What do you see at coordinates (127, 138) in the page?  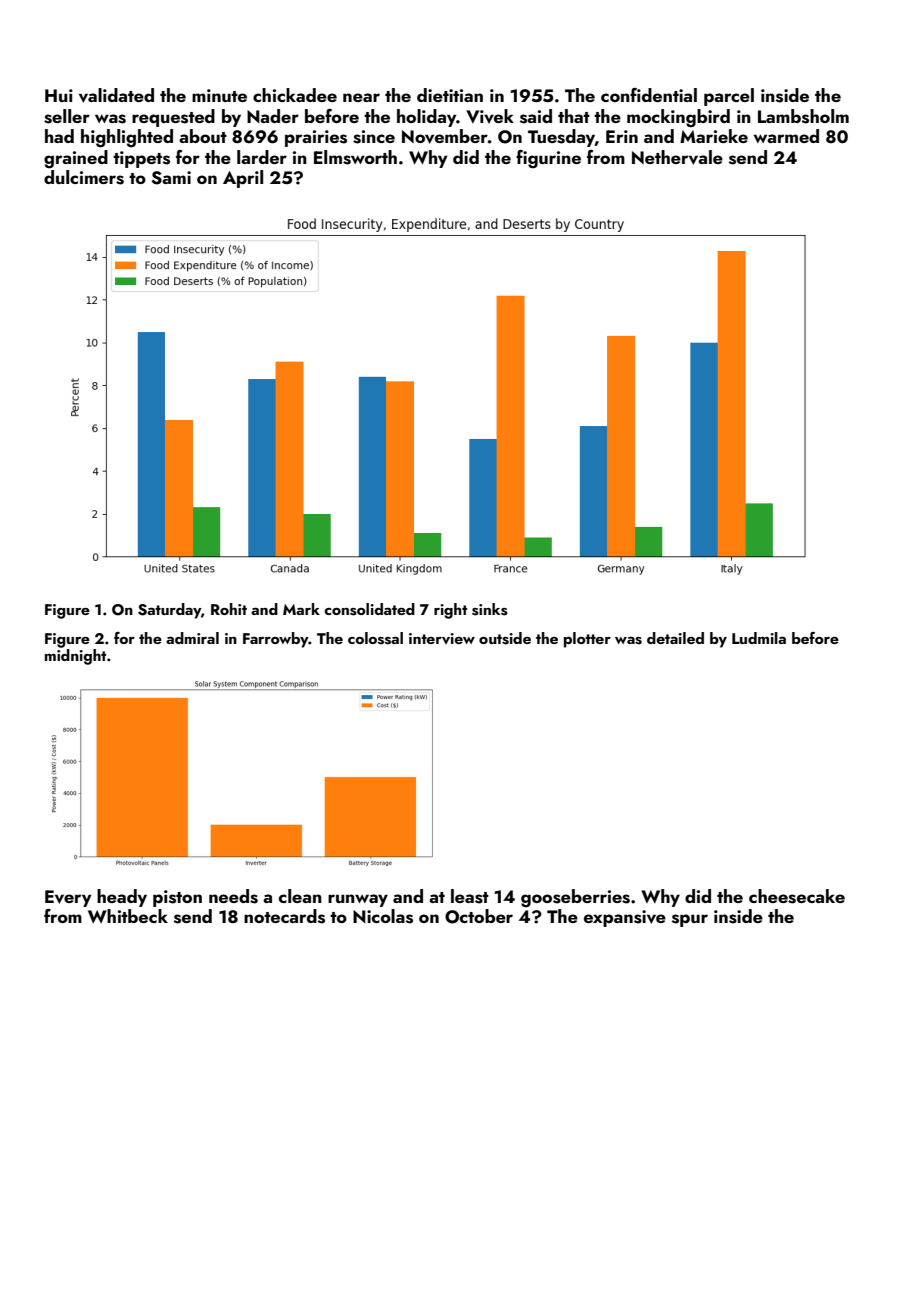 I see `highlighted` at bounding box center [127, 138].
